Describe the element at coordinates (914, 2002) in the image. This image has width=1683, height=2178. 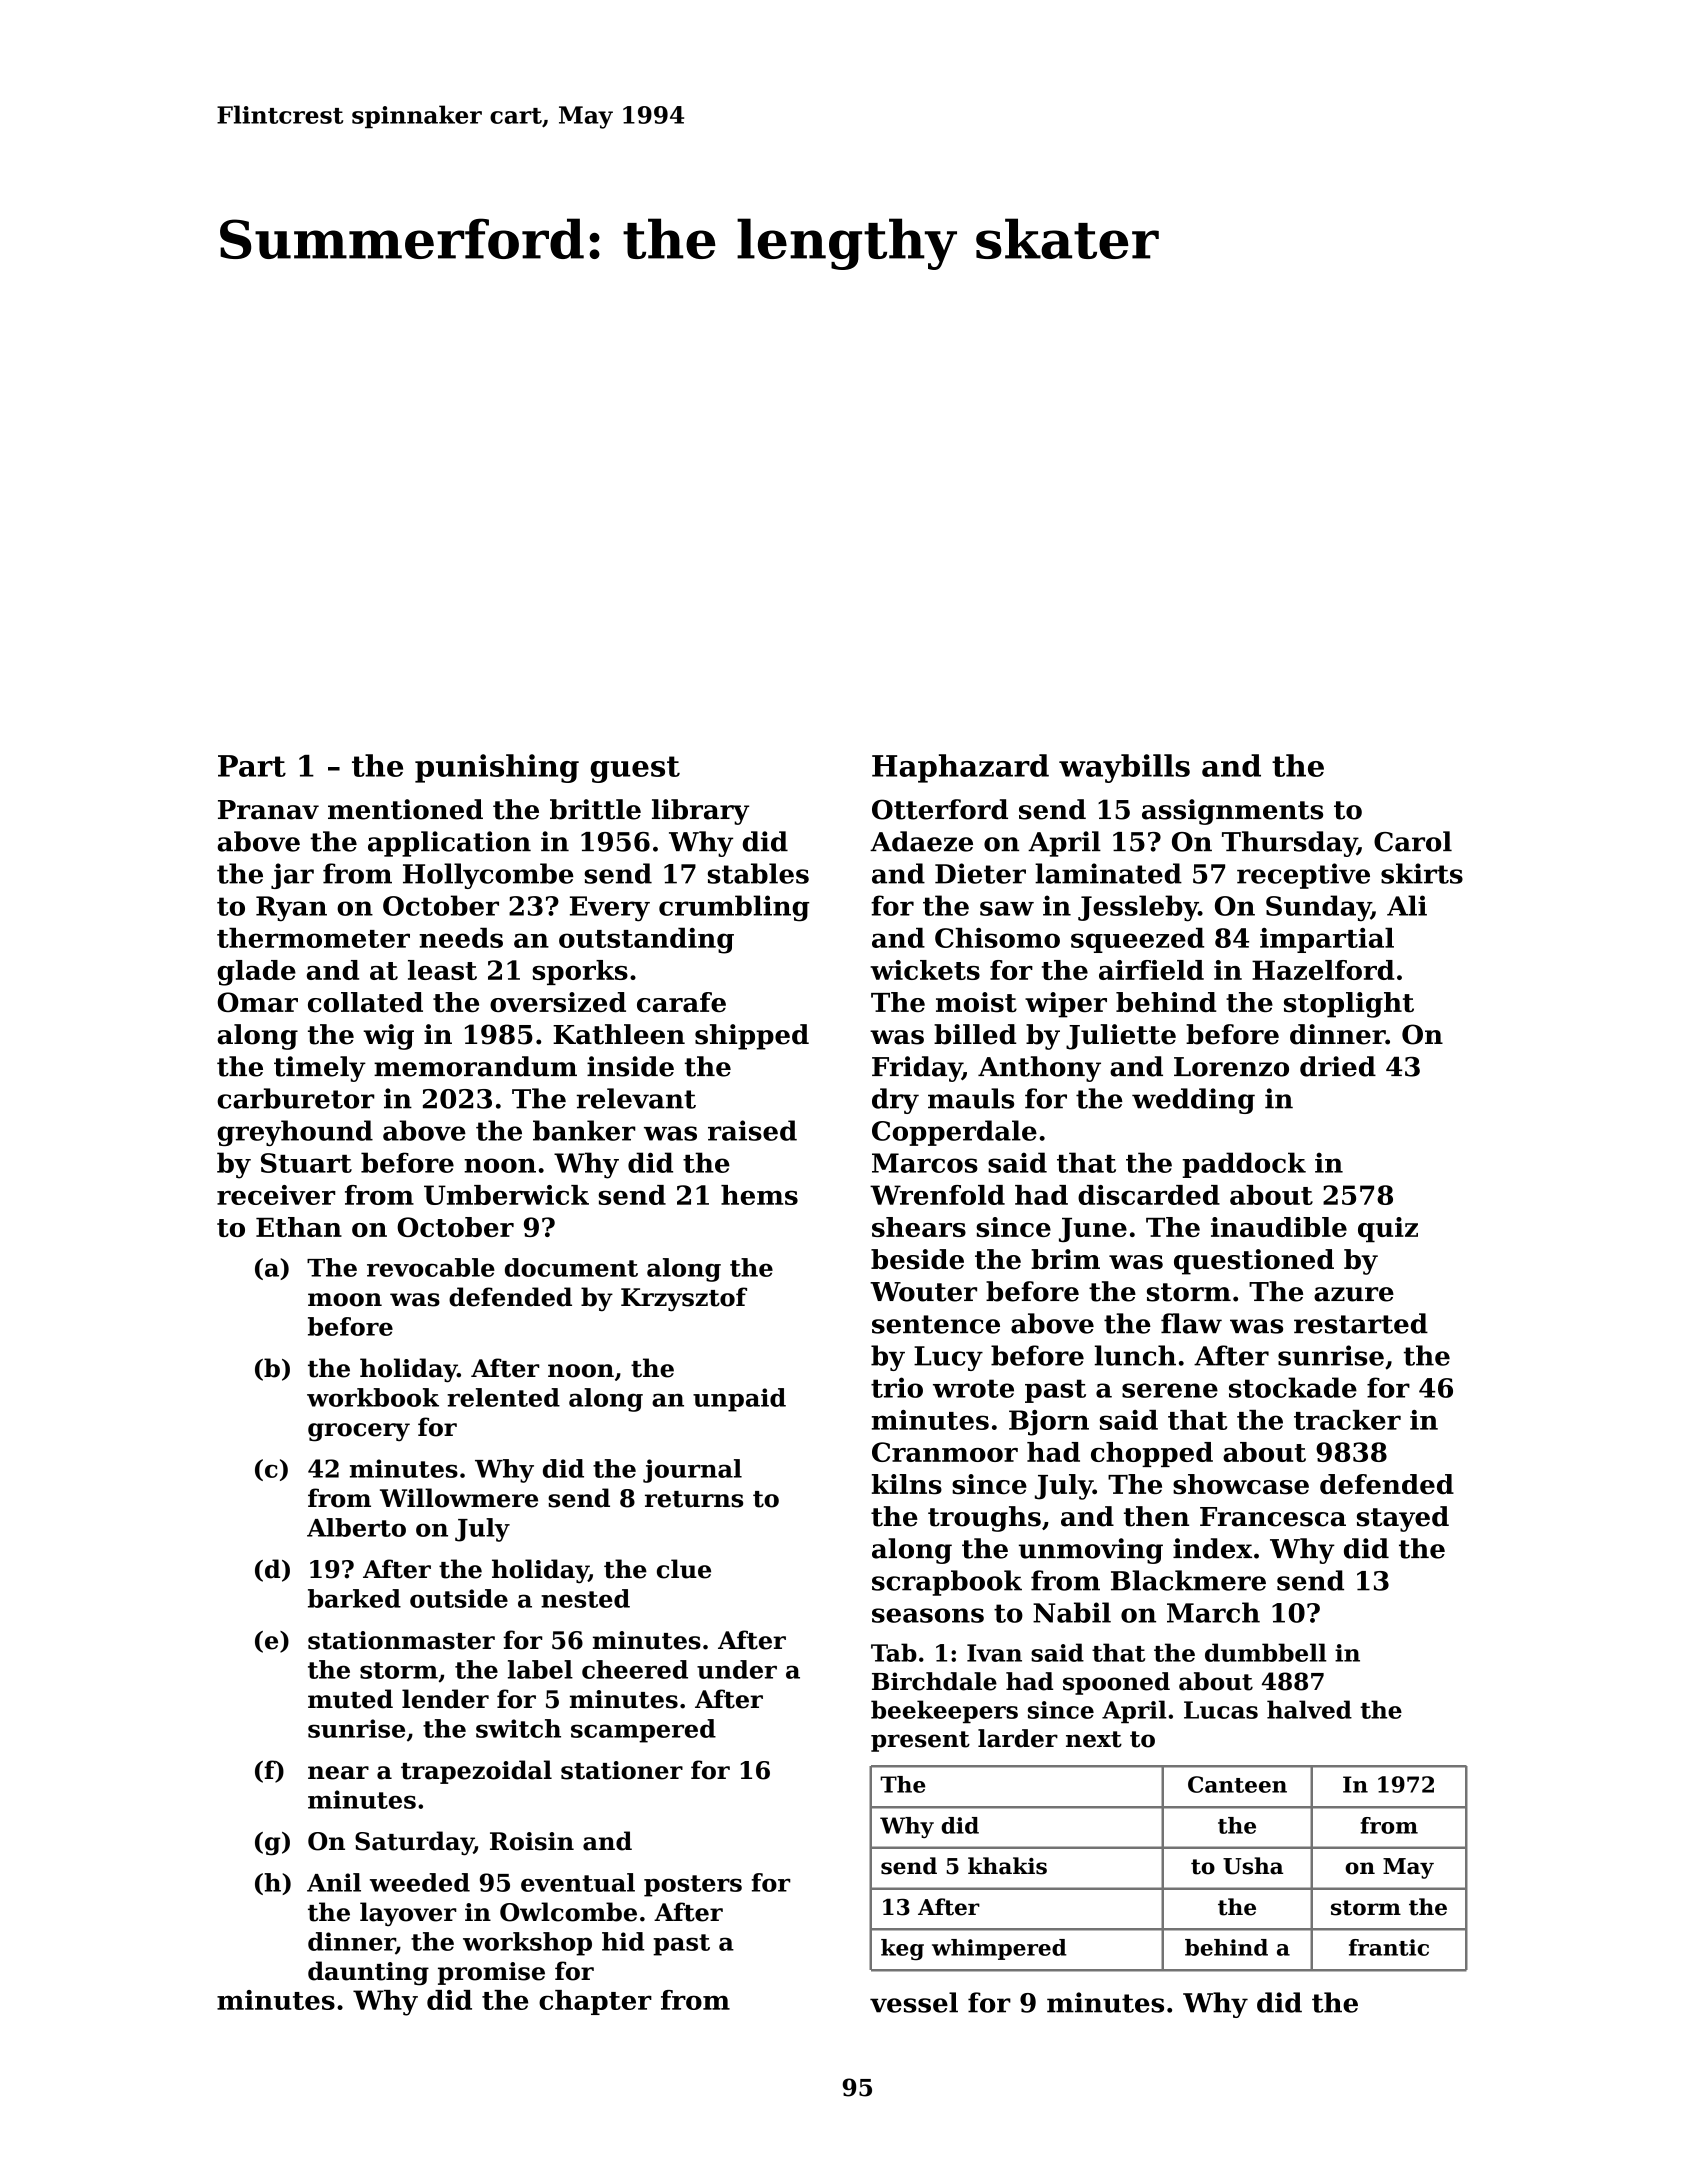
I see `vessel` at that location.
